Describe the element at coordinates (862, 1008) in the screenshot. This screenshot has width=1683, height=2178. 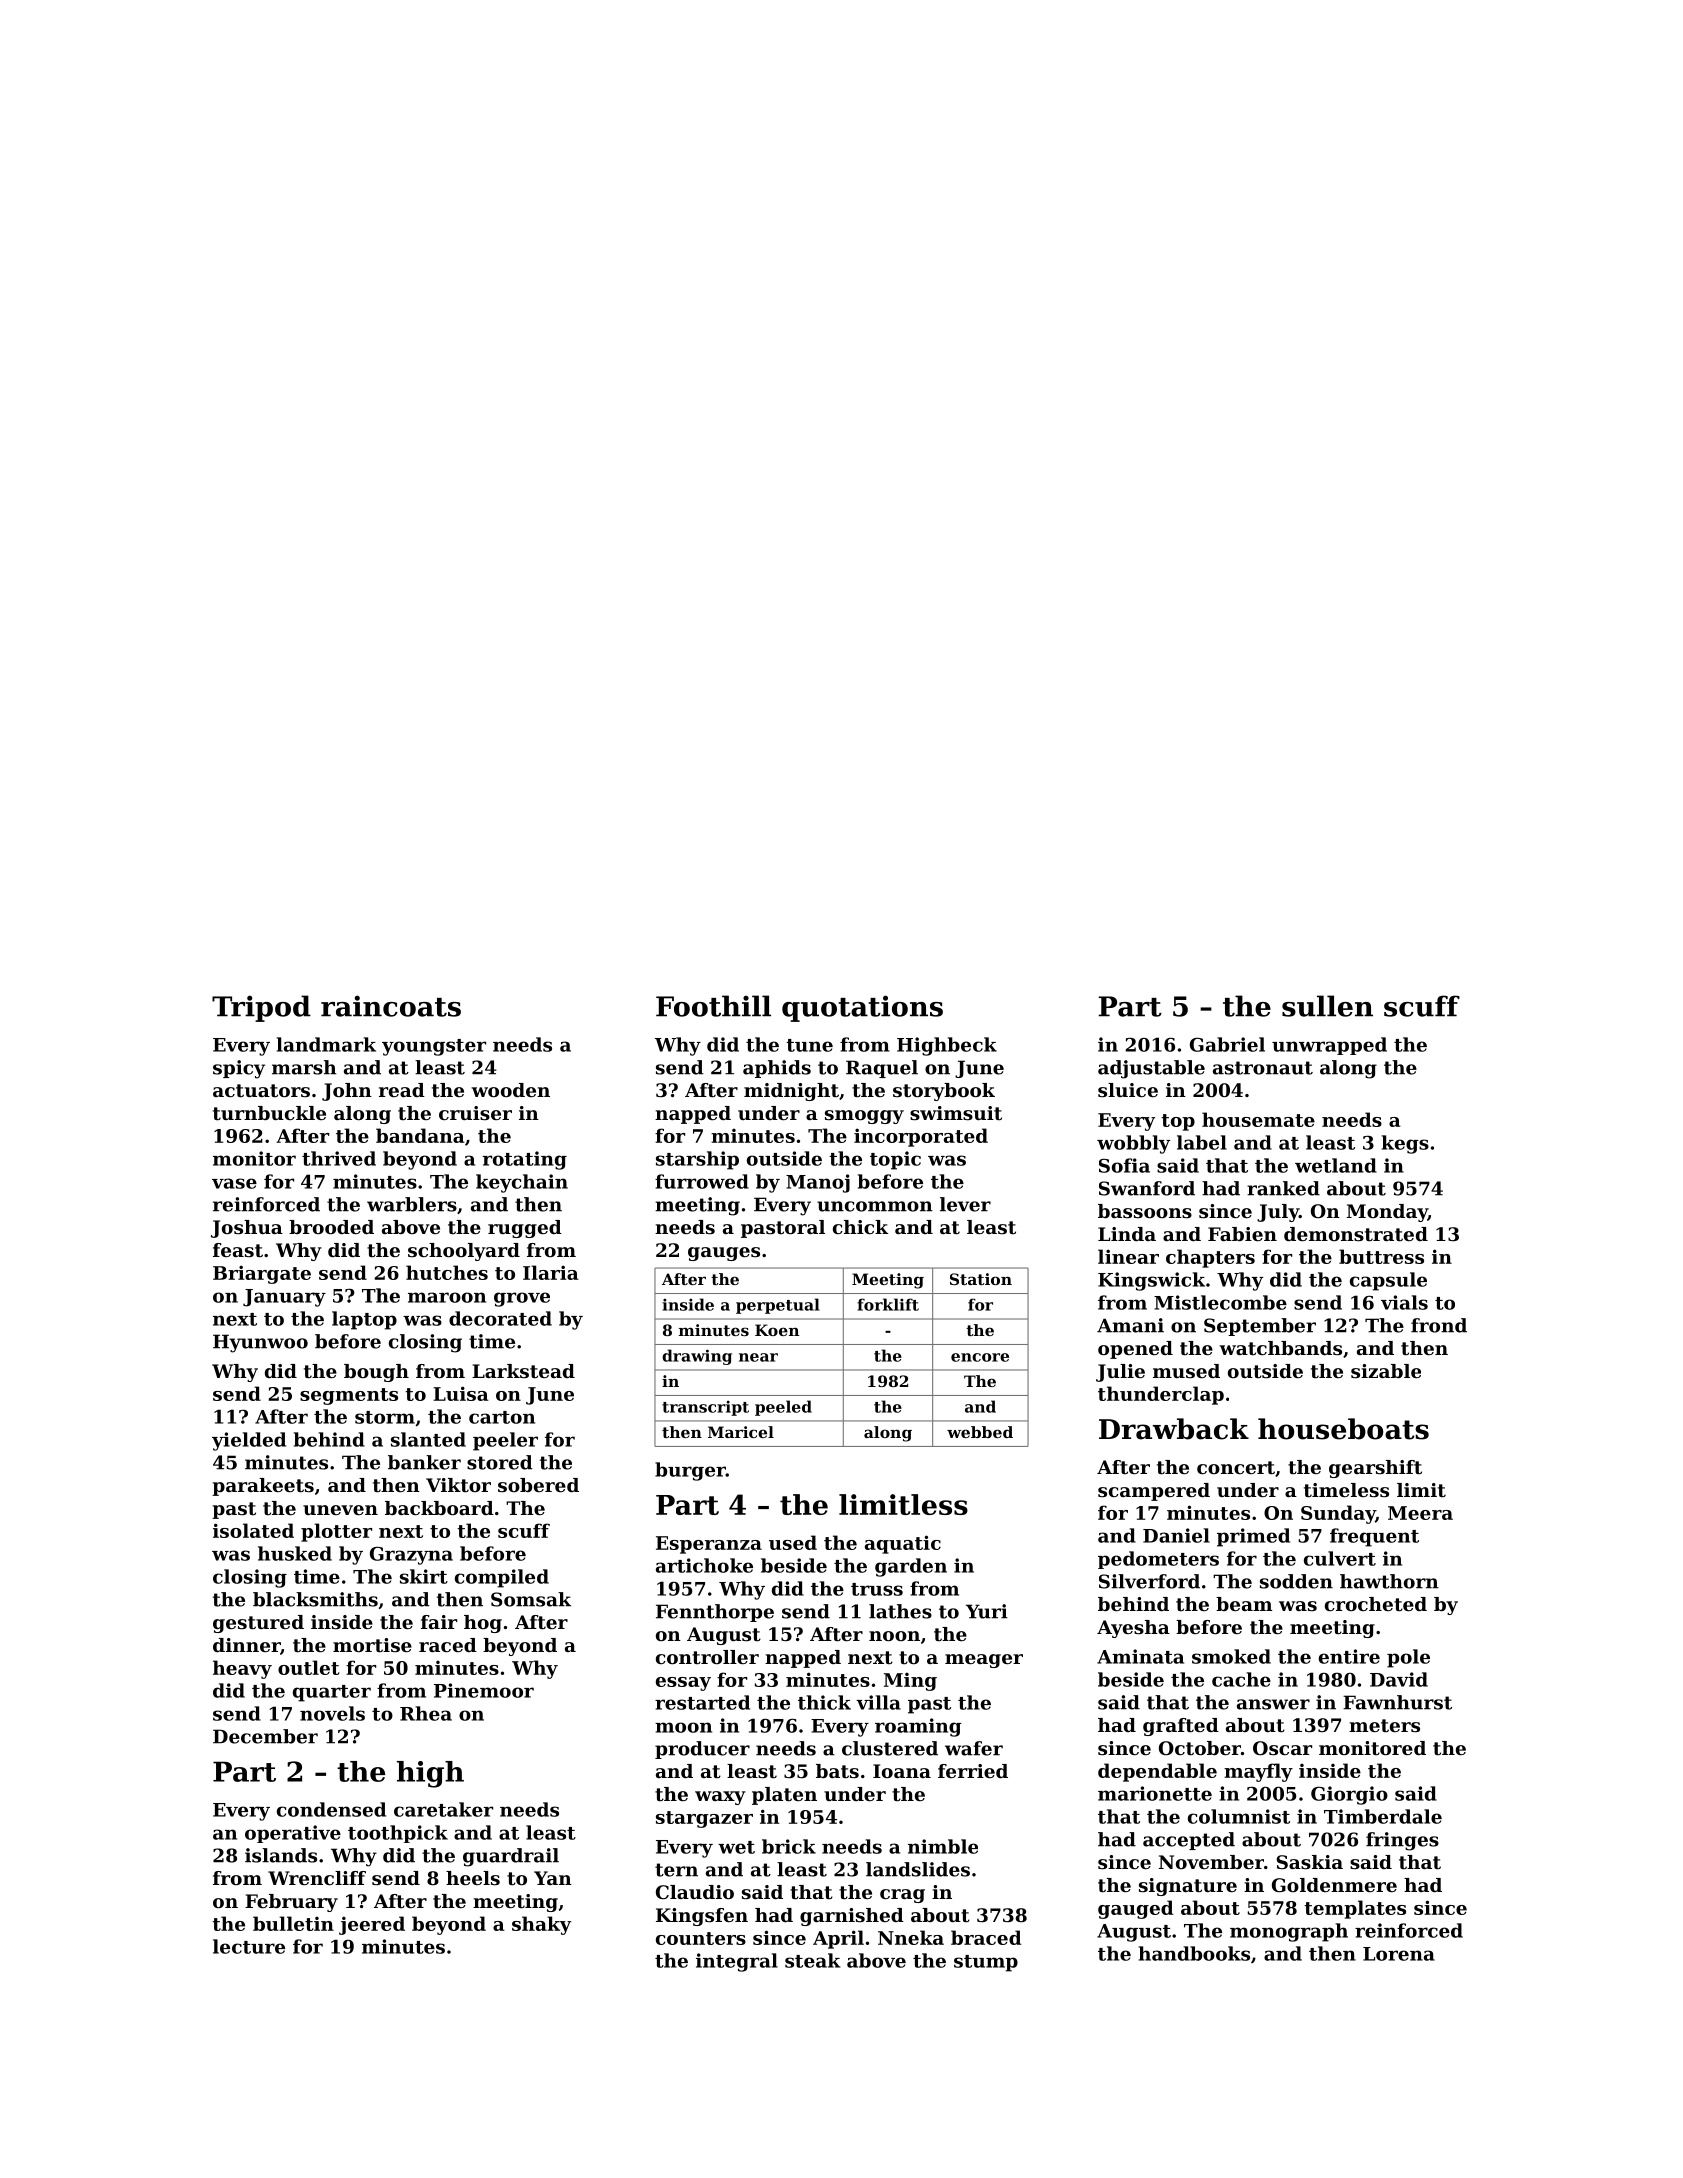
I see `quotations` at that location.
